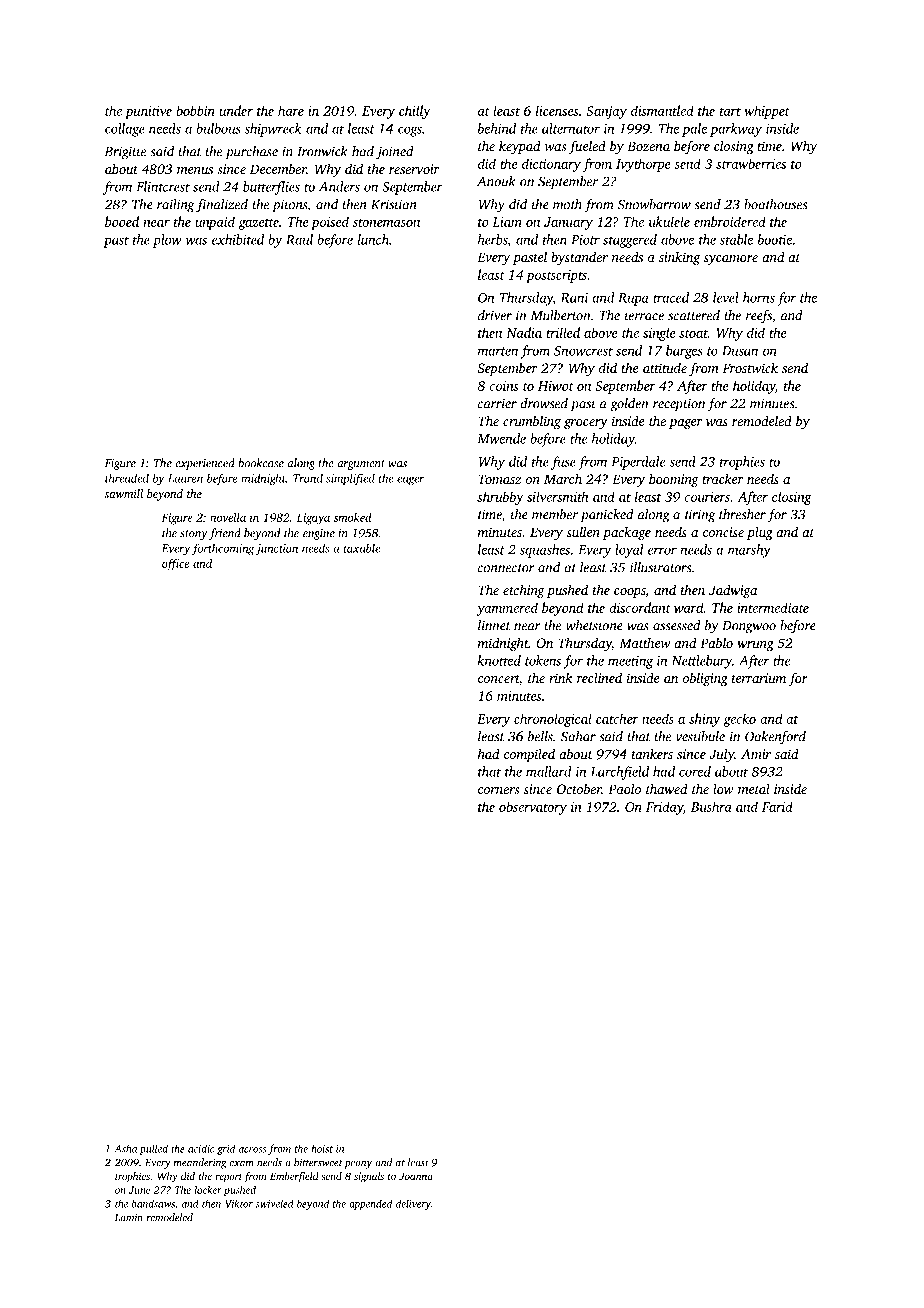 Image resolution: width=924 pixels, height=1308 pixels. Describe the element at coordinates (291, 110) in the document. I see `hare` at that location.
